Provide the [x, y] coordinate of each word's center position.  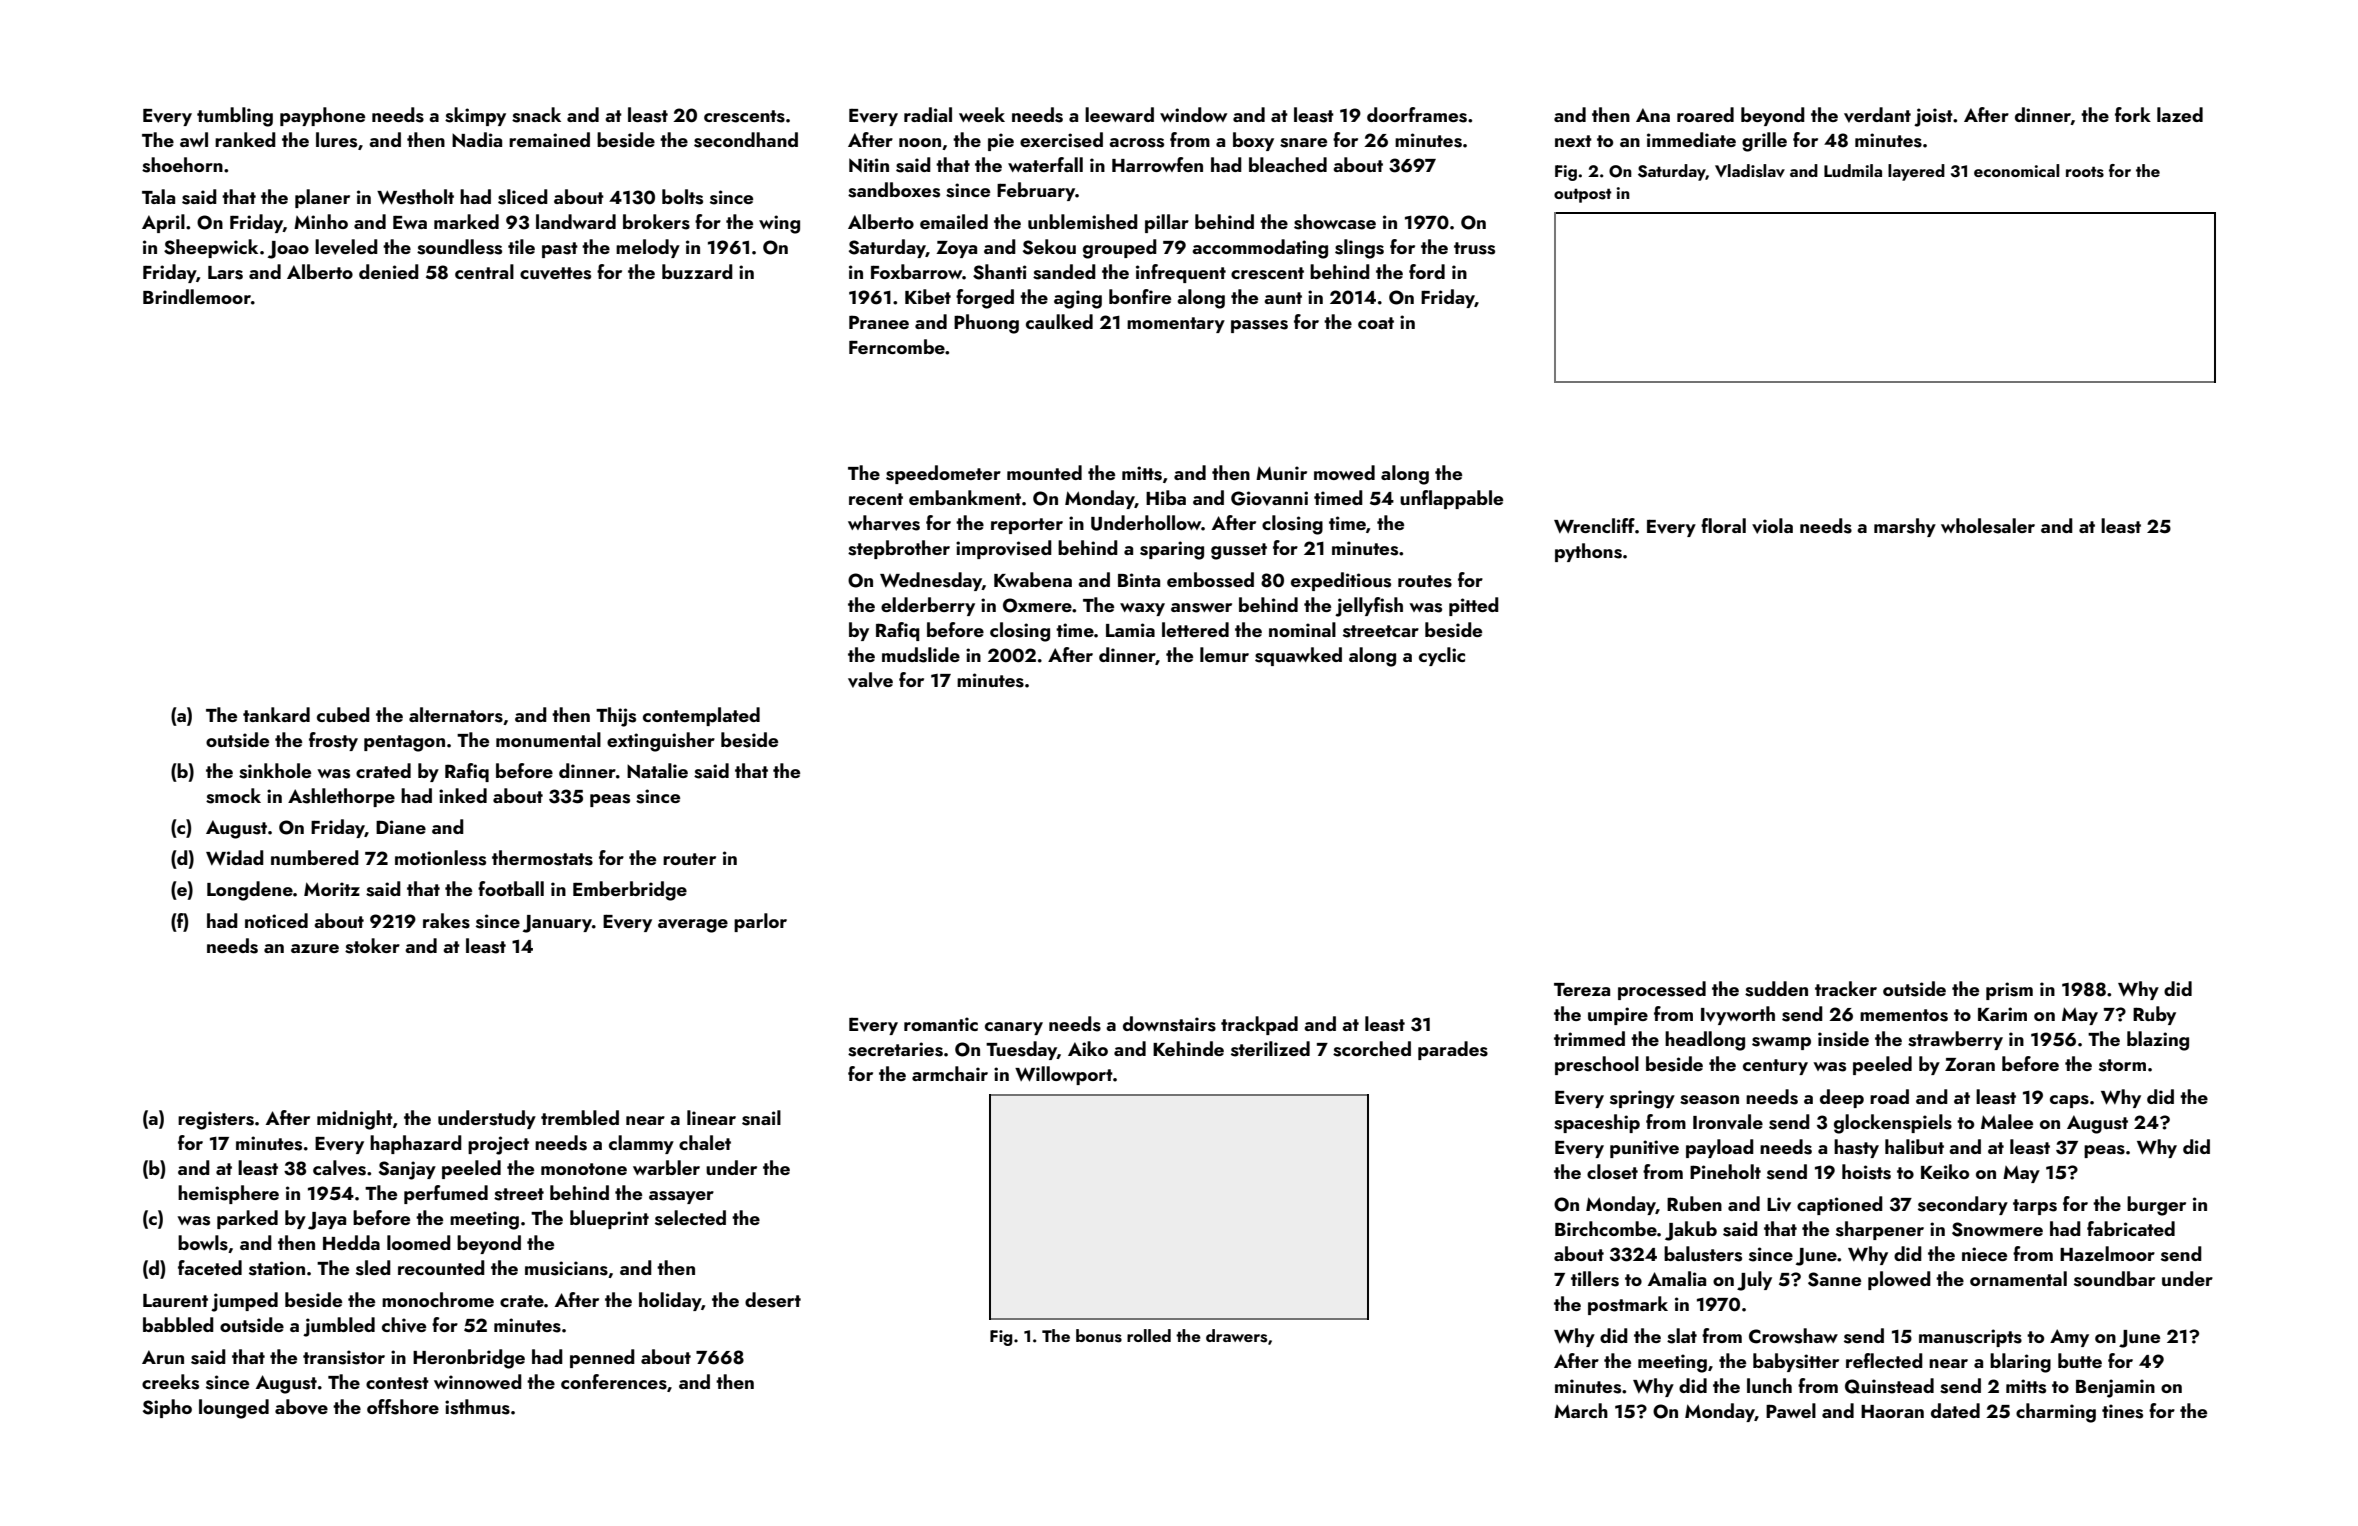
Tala [158, 196]
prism [2009, 991]
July [1754, 1281]
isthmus [477, 1407]
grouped [1120, 249]
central [484, 271]
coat [1376, 323]
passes [1259, 326]
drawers [1236, 1336]
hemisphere [228, 1194]
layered [1916, 172]
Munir [1281, 473]
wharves [884, 523]
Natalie [657, 770]
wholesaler [1988, 526]
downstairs [1169, 1024]
